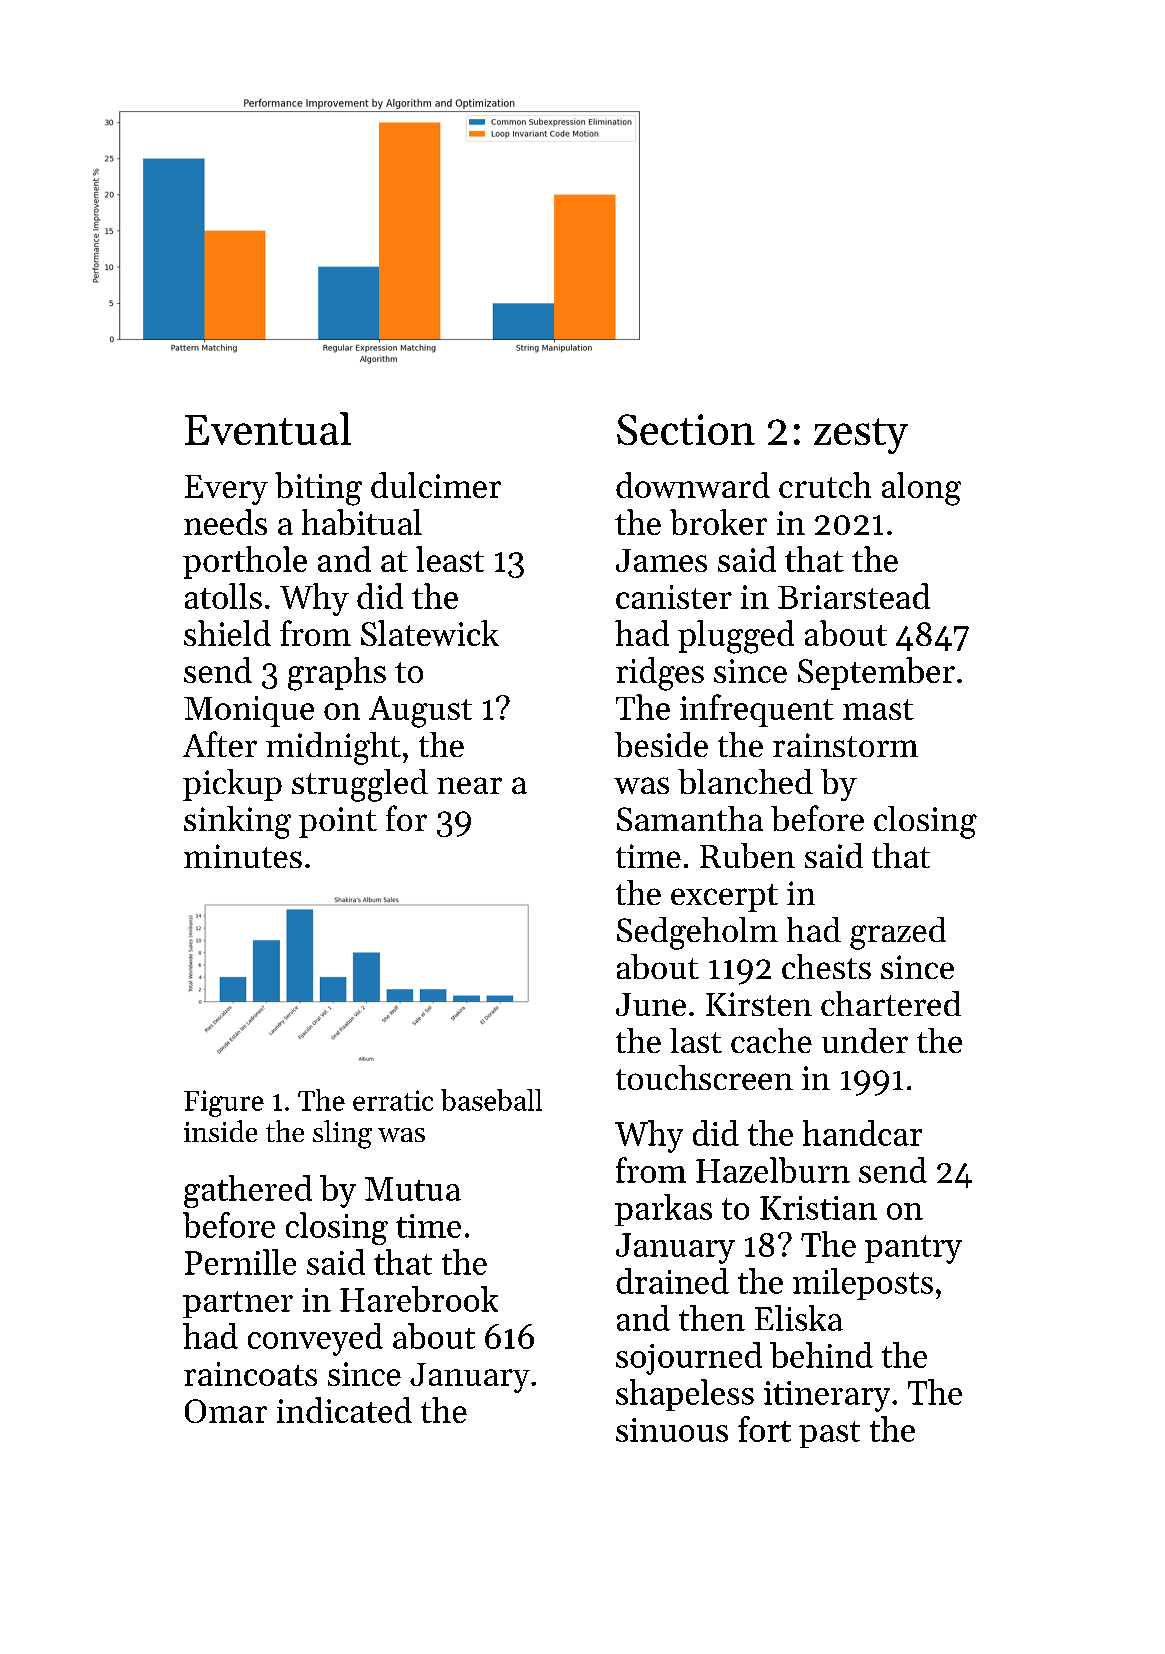  Describe the element at coordinates (704, 1077) in the document. I see `touchscreen` at that location.
